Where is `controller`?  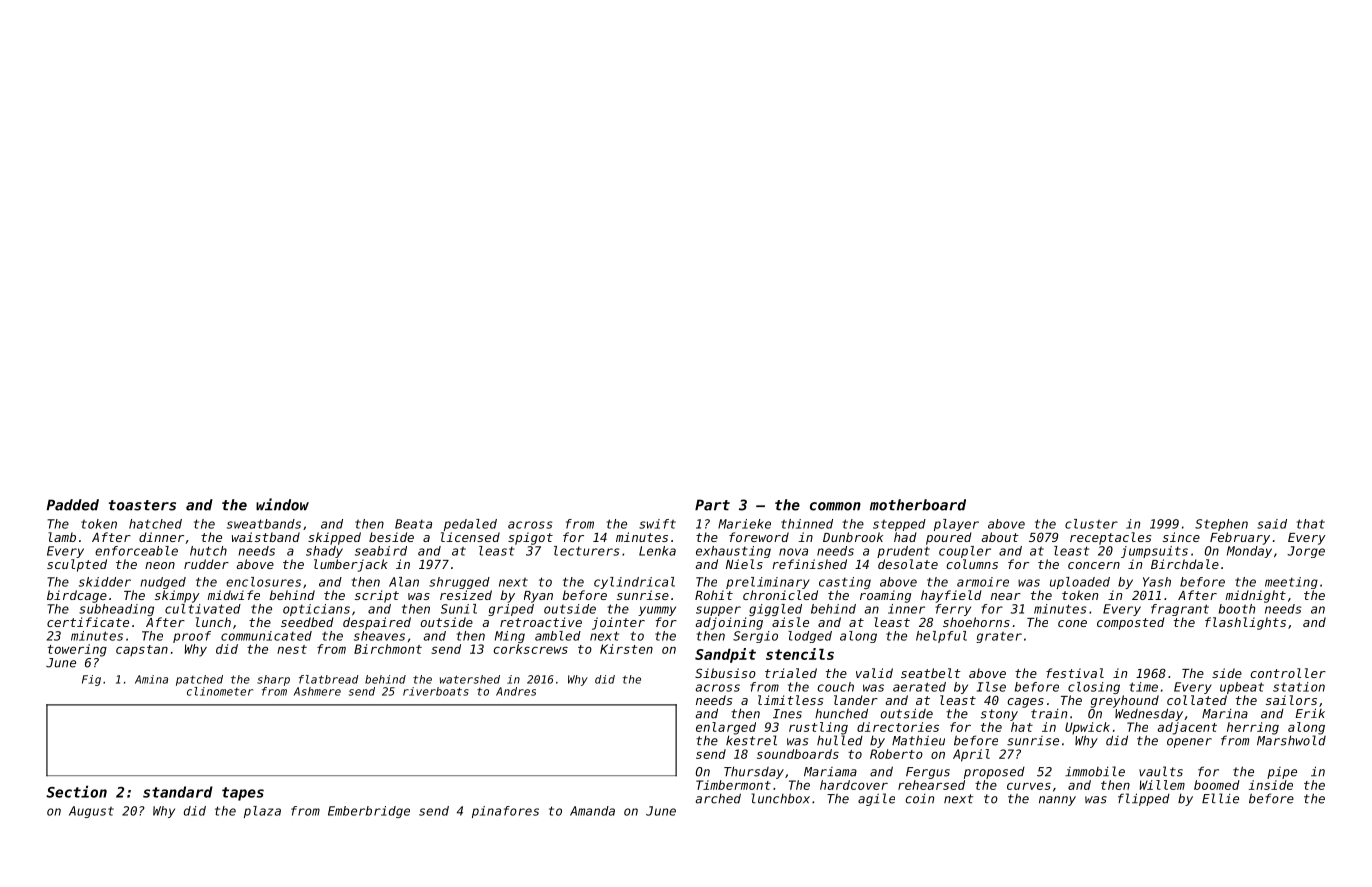 controller is located at coordinates (1288, 673).
